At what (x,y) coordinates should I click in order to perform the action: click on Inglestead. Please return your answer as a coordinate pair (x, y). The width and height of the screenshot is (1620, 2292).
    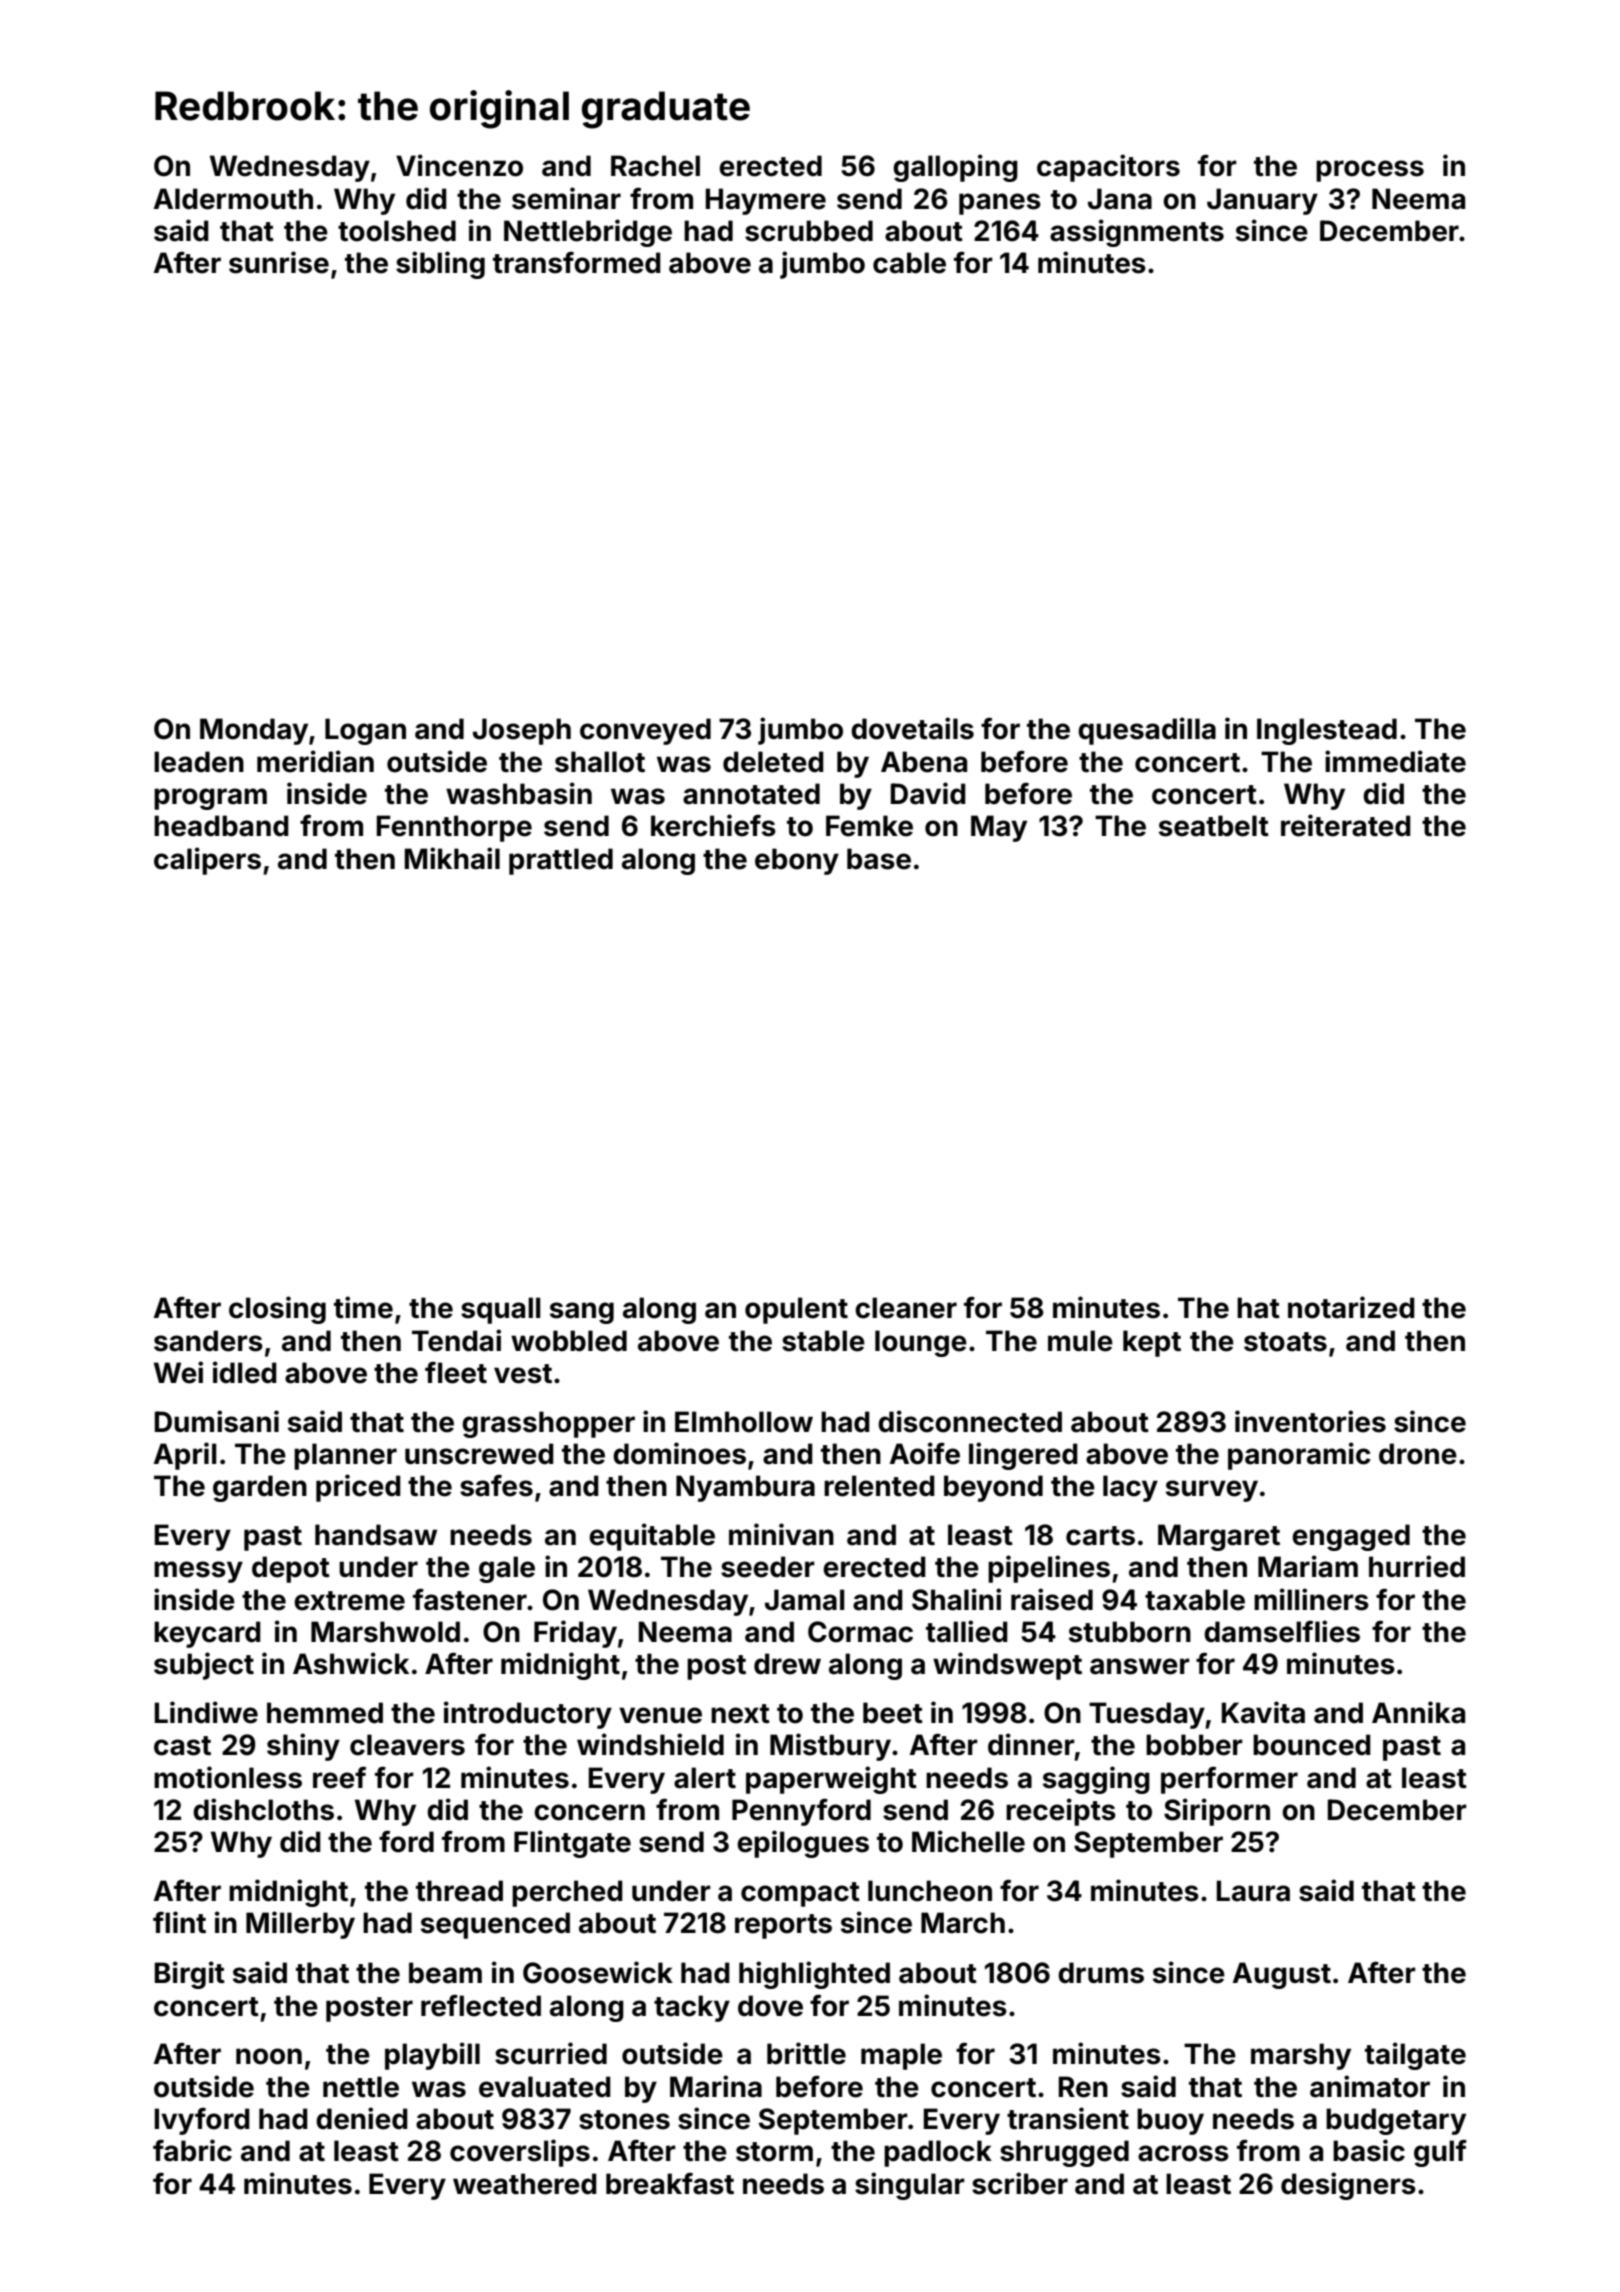
    Looking at the image, I should click on (1327, 731).
